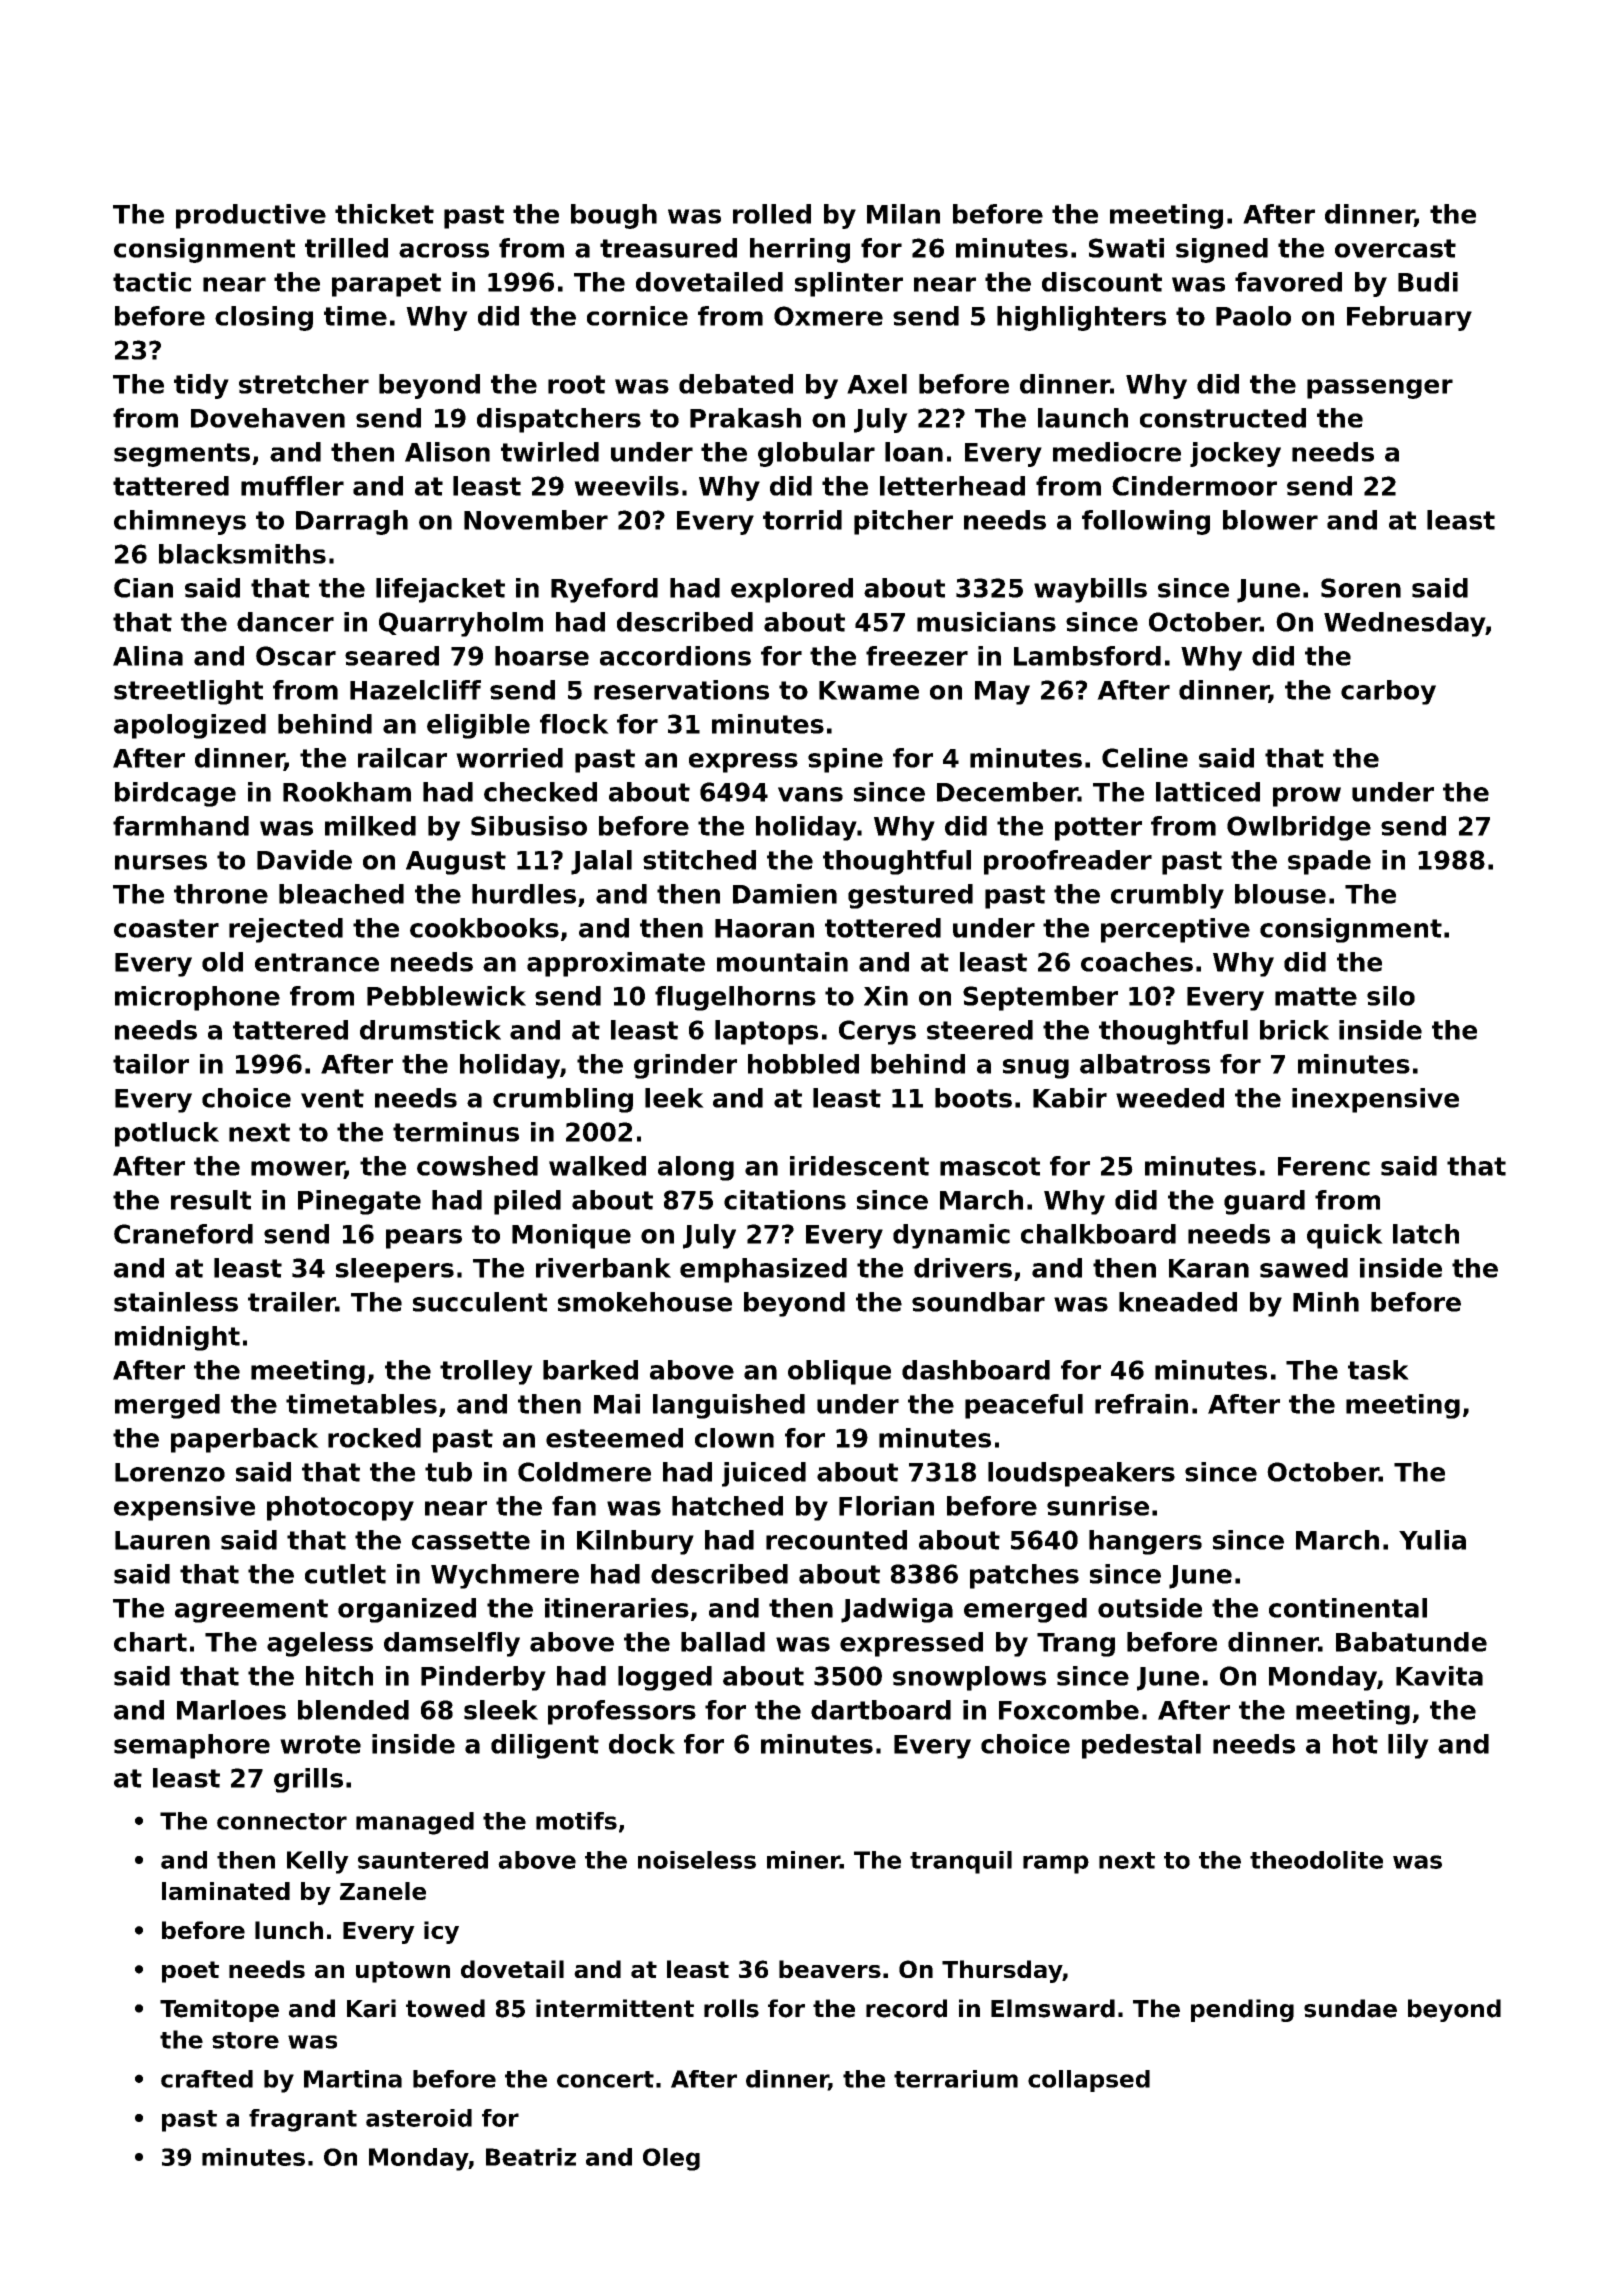  What do you see at coordinates (395, 1270) in the document?
I see `sleepers` at bounding box center [395, 1270].
